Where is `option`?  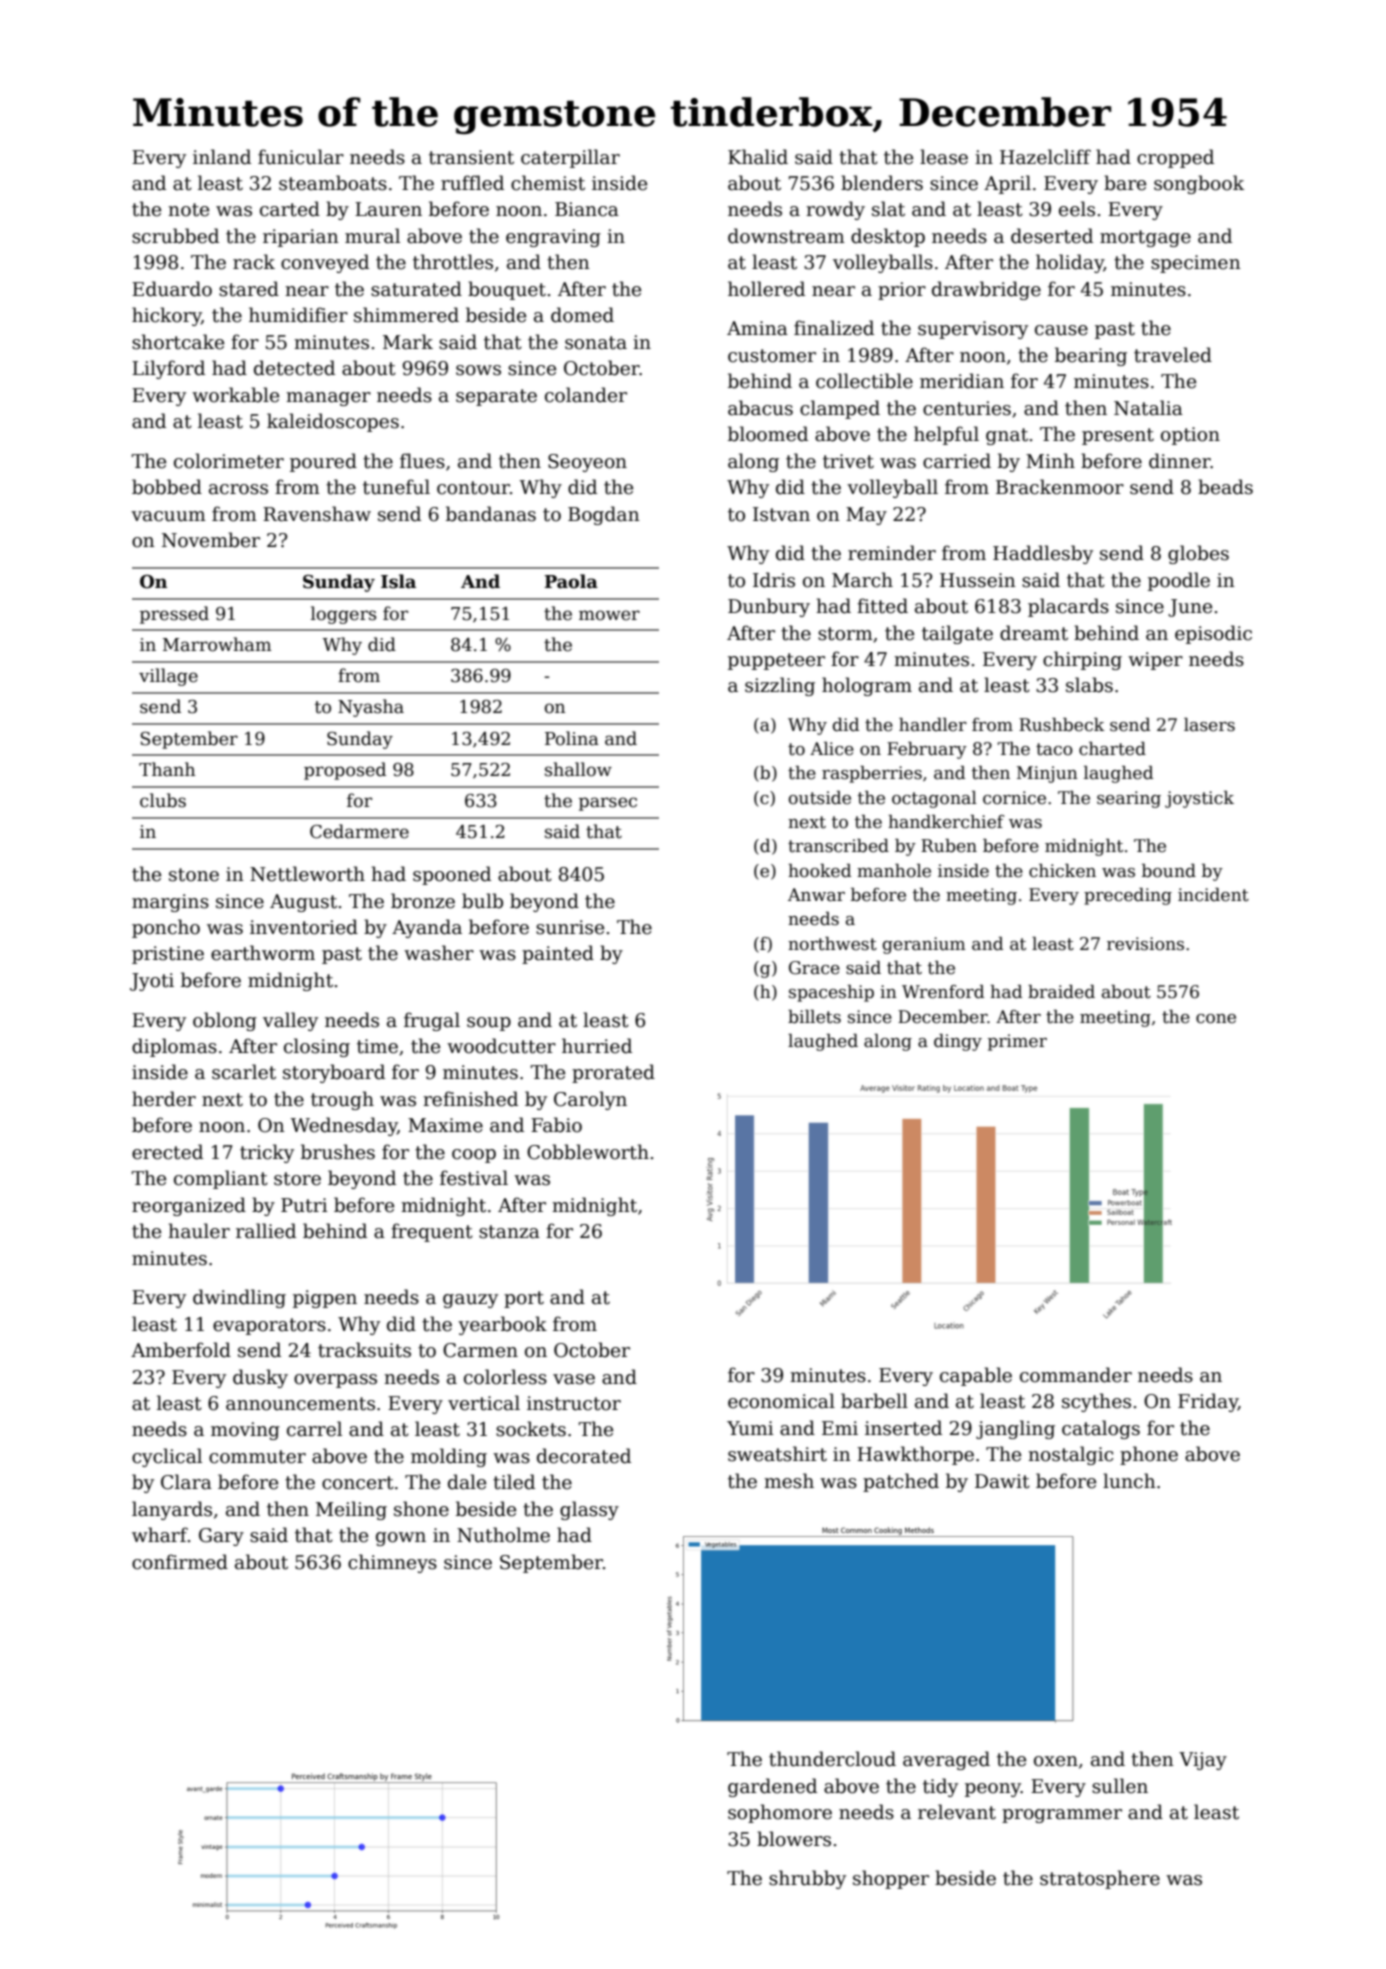
option is located at coordinates (1190, 436).
